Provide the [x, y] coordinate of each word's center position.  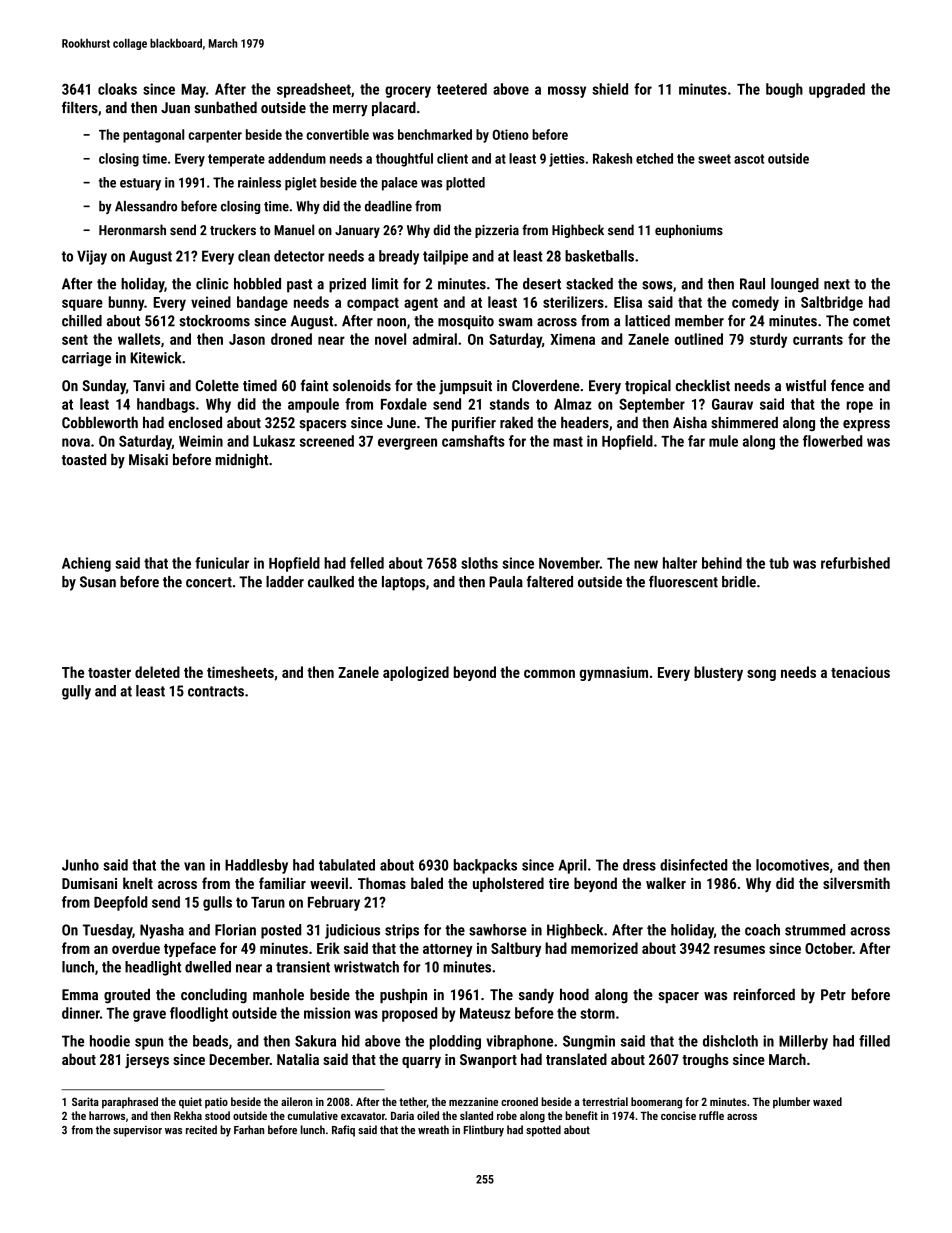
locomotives [792, 865]
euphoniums [689, 231]
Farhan [249, 1129]
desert [542, 284]
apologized [416, 673]
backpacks [485, 866]
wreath [433, 1129]
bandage [262, 303]
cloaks [117, 89]
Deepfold [120, 903]
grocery [408, 92]
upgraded [837, 90]
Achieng [86, 564]
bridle [739, 582]
